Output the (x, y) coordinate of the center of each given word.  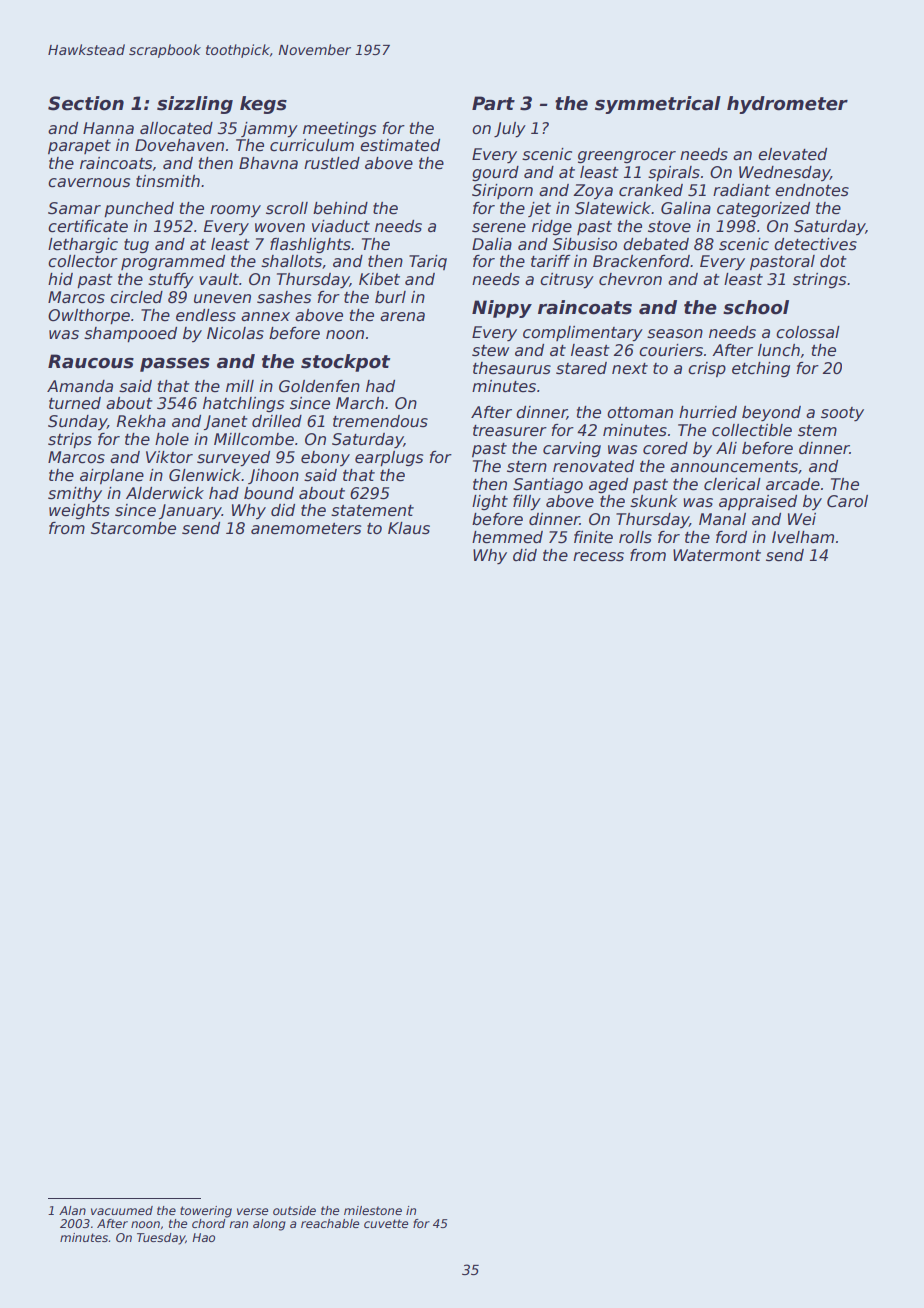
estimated (400, 145)
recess (598, 557)
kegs (263, 105)
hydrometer (787, 105)
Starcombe (133, 528)
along (269, 1225)
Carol (847, 501)
